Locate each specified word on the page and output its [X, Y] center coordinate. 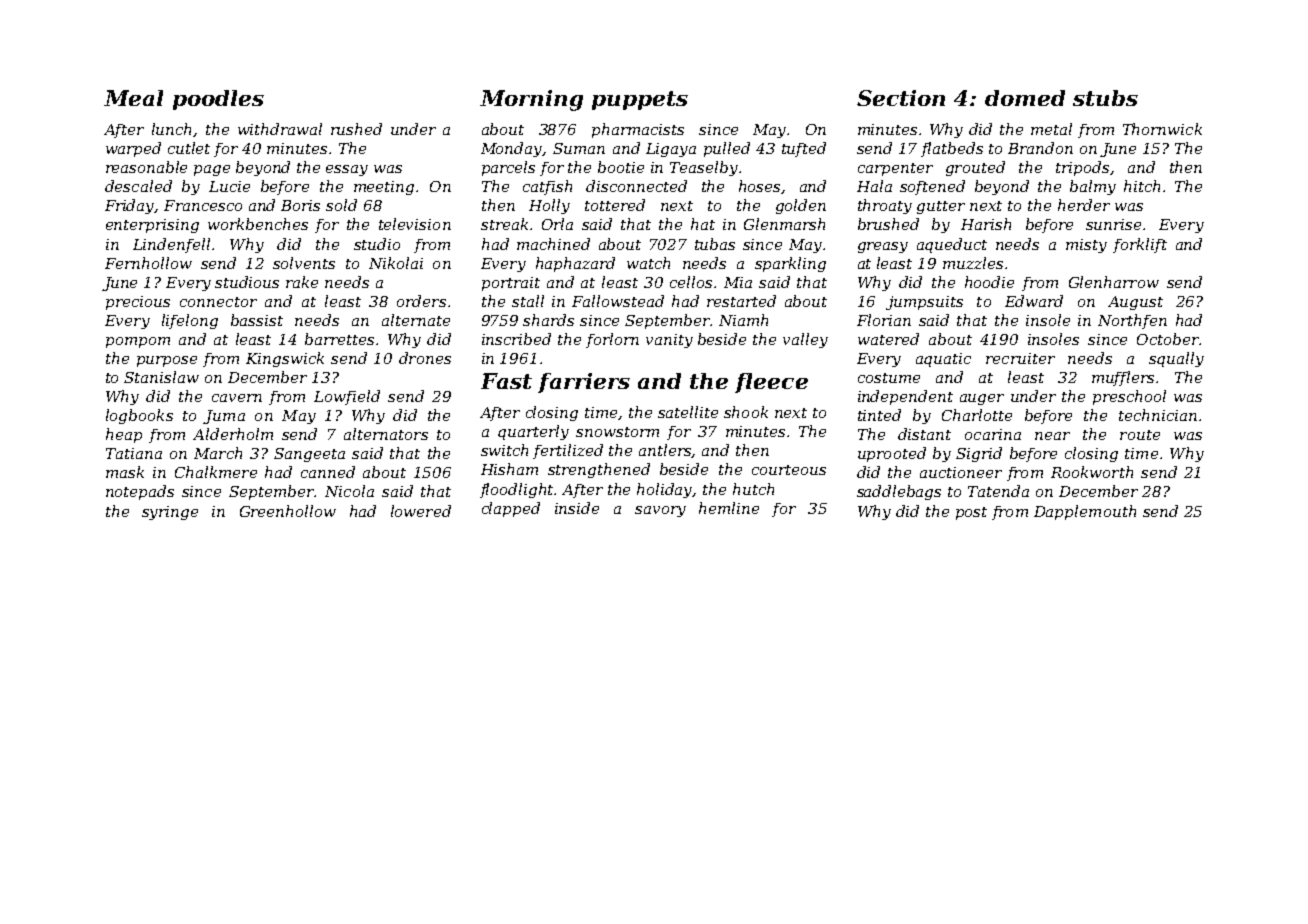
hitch [1142, 186]
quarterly [533, 432]
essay [347, 170]
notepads [140, 492]
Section [901, 98]
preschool [1129, 397]
